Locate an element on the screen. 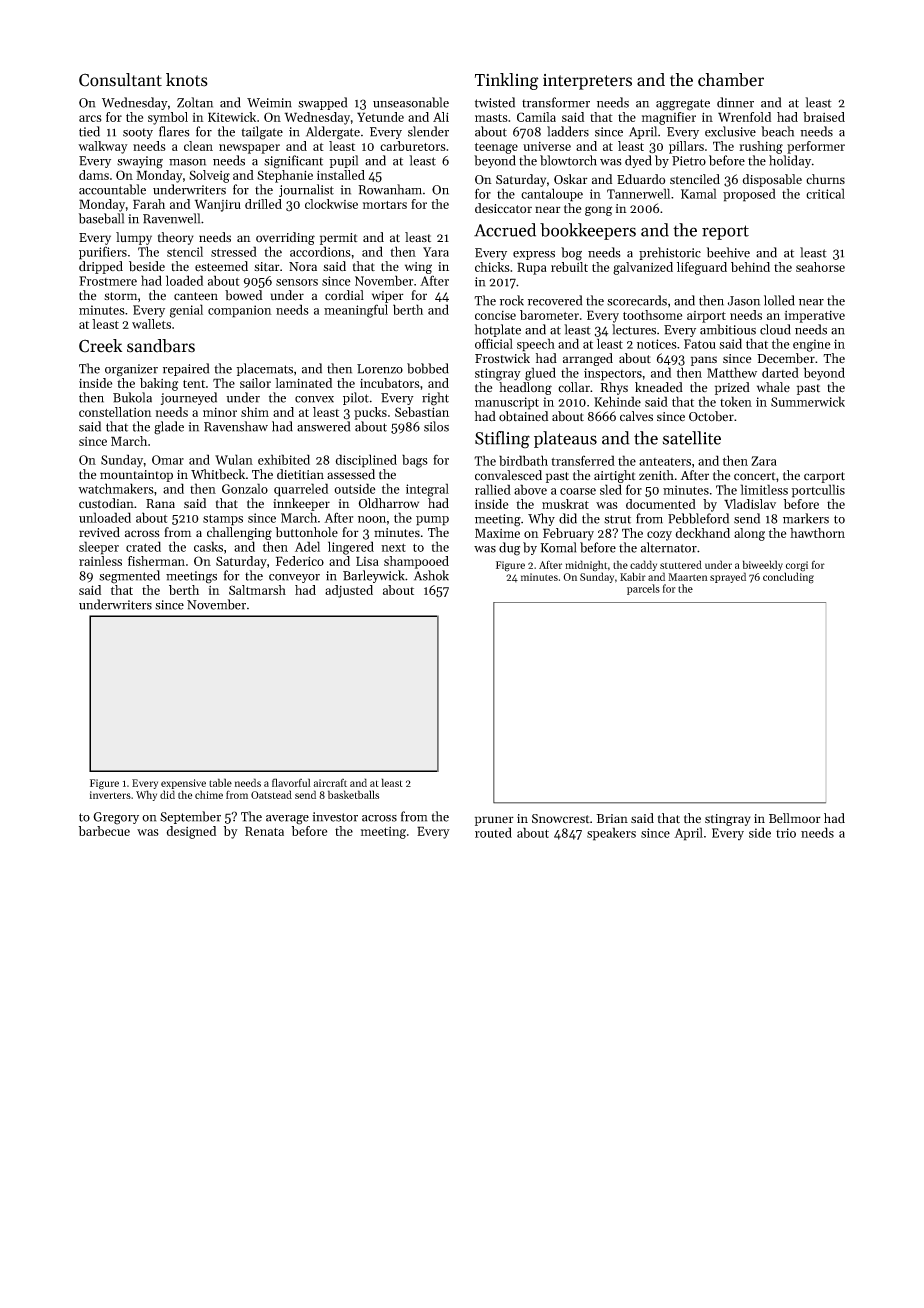 The width and height of the screenshot is (924, 1308). December is located at coordinates (786, 358).
